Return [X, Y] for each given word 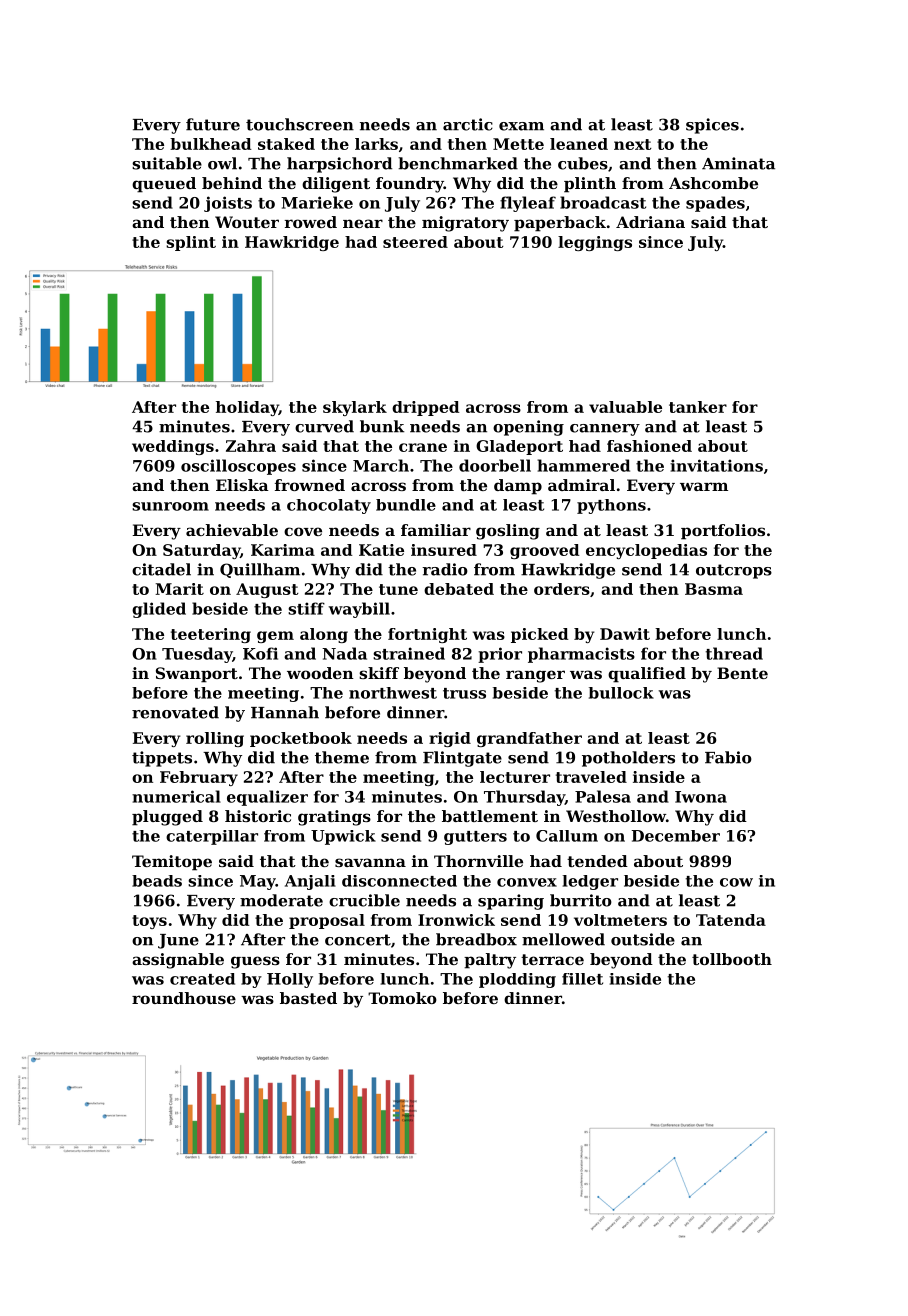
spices [712, 126]
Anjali [310, 882]
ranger [535, 676]
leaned [579, 144]
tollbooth [732, 959]
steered [415, 242]
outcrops [734, 571]
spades [715, 204]
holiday [247, 408]
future [213, 124]
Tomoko [402, 998]
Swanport [197, 675]
